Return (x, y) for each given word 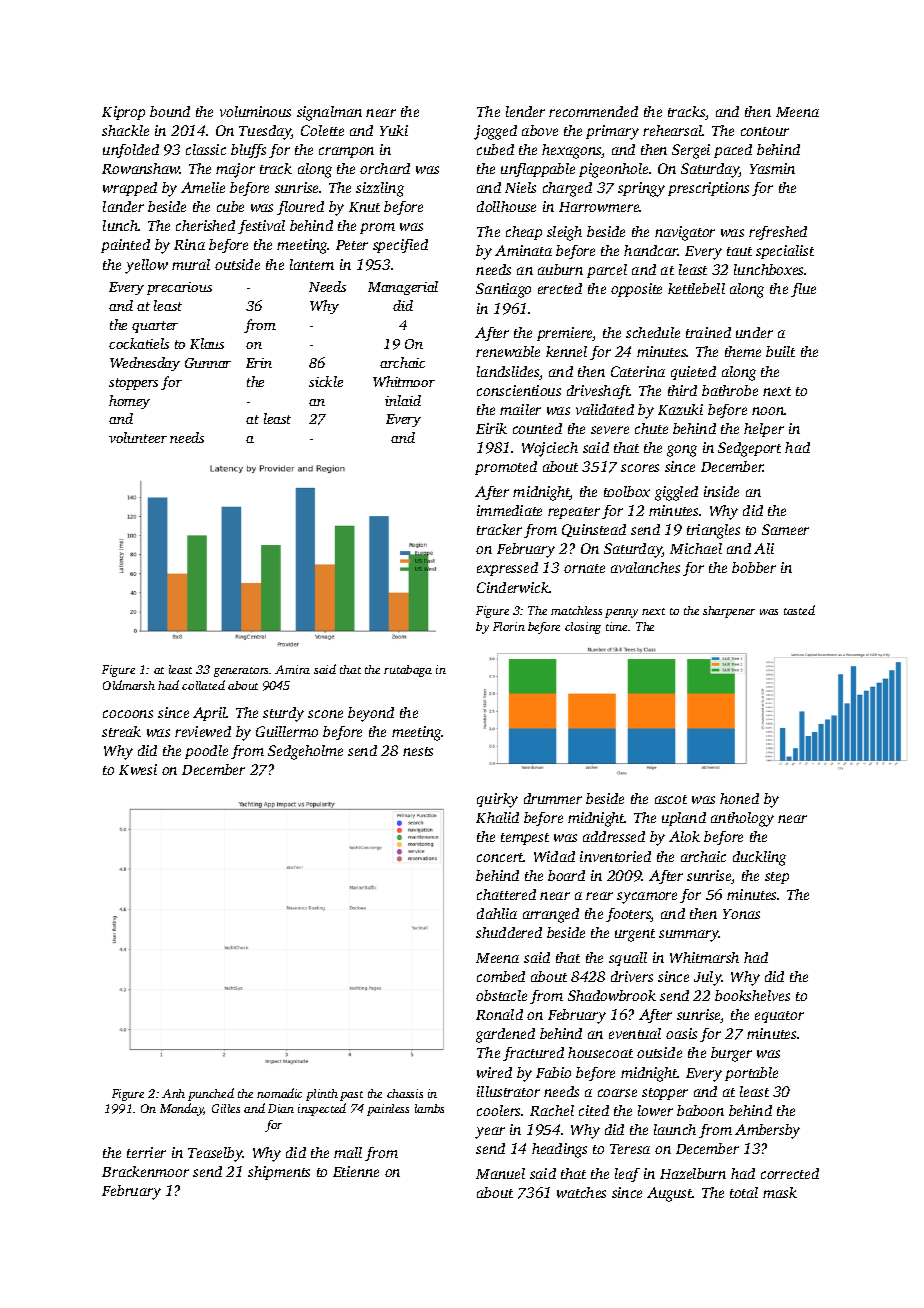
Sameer (785, 529)
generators (242, 672)
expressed (507, 569)
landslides (508, 371)
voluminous (255, 111)
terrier (146, 1152)
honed (739, 798)
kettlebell (696, 288)
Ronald (499, 1014)
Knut (364, 207)
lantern (312, 264)
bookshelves (752, 995)
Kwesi (138, 769)
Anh (173, 1093)
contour (765, 131)
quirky (497, 800)
